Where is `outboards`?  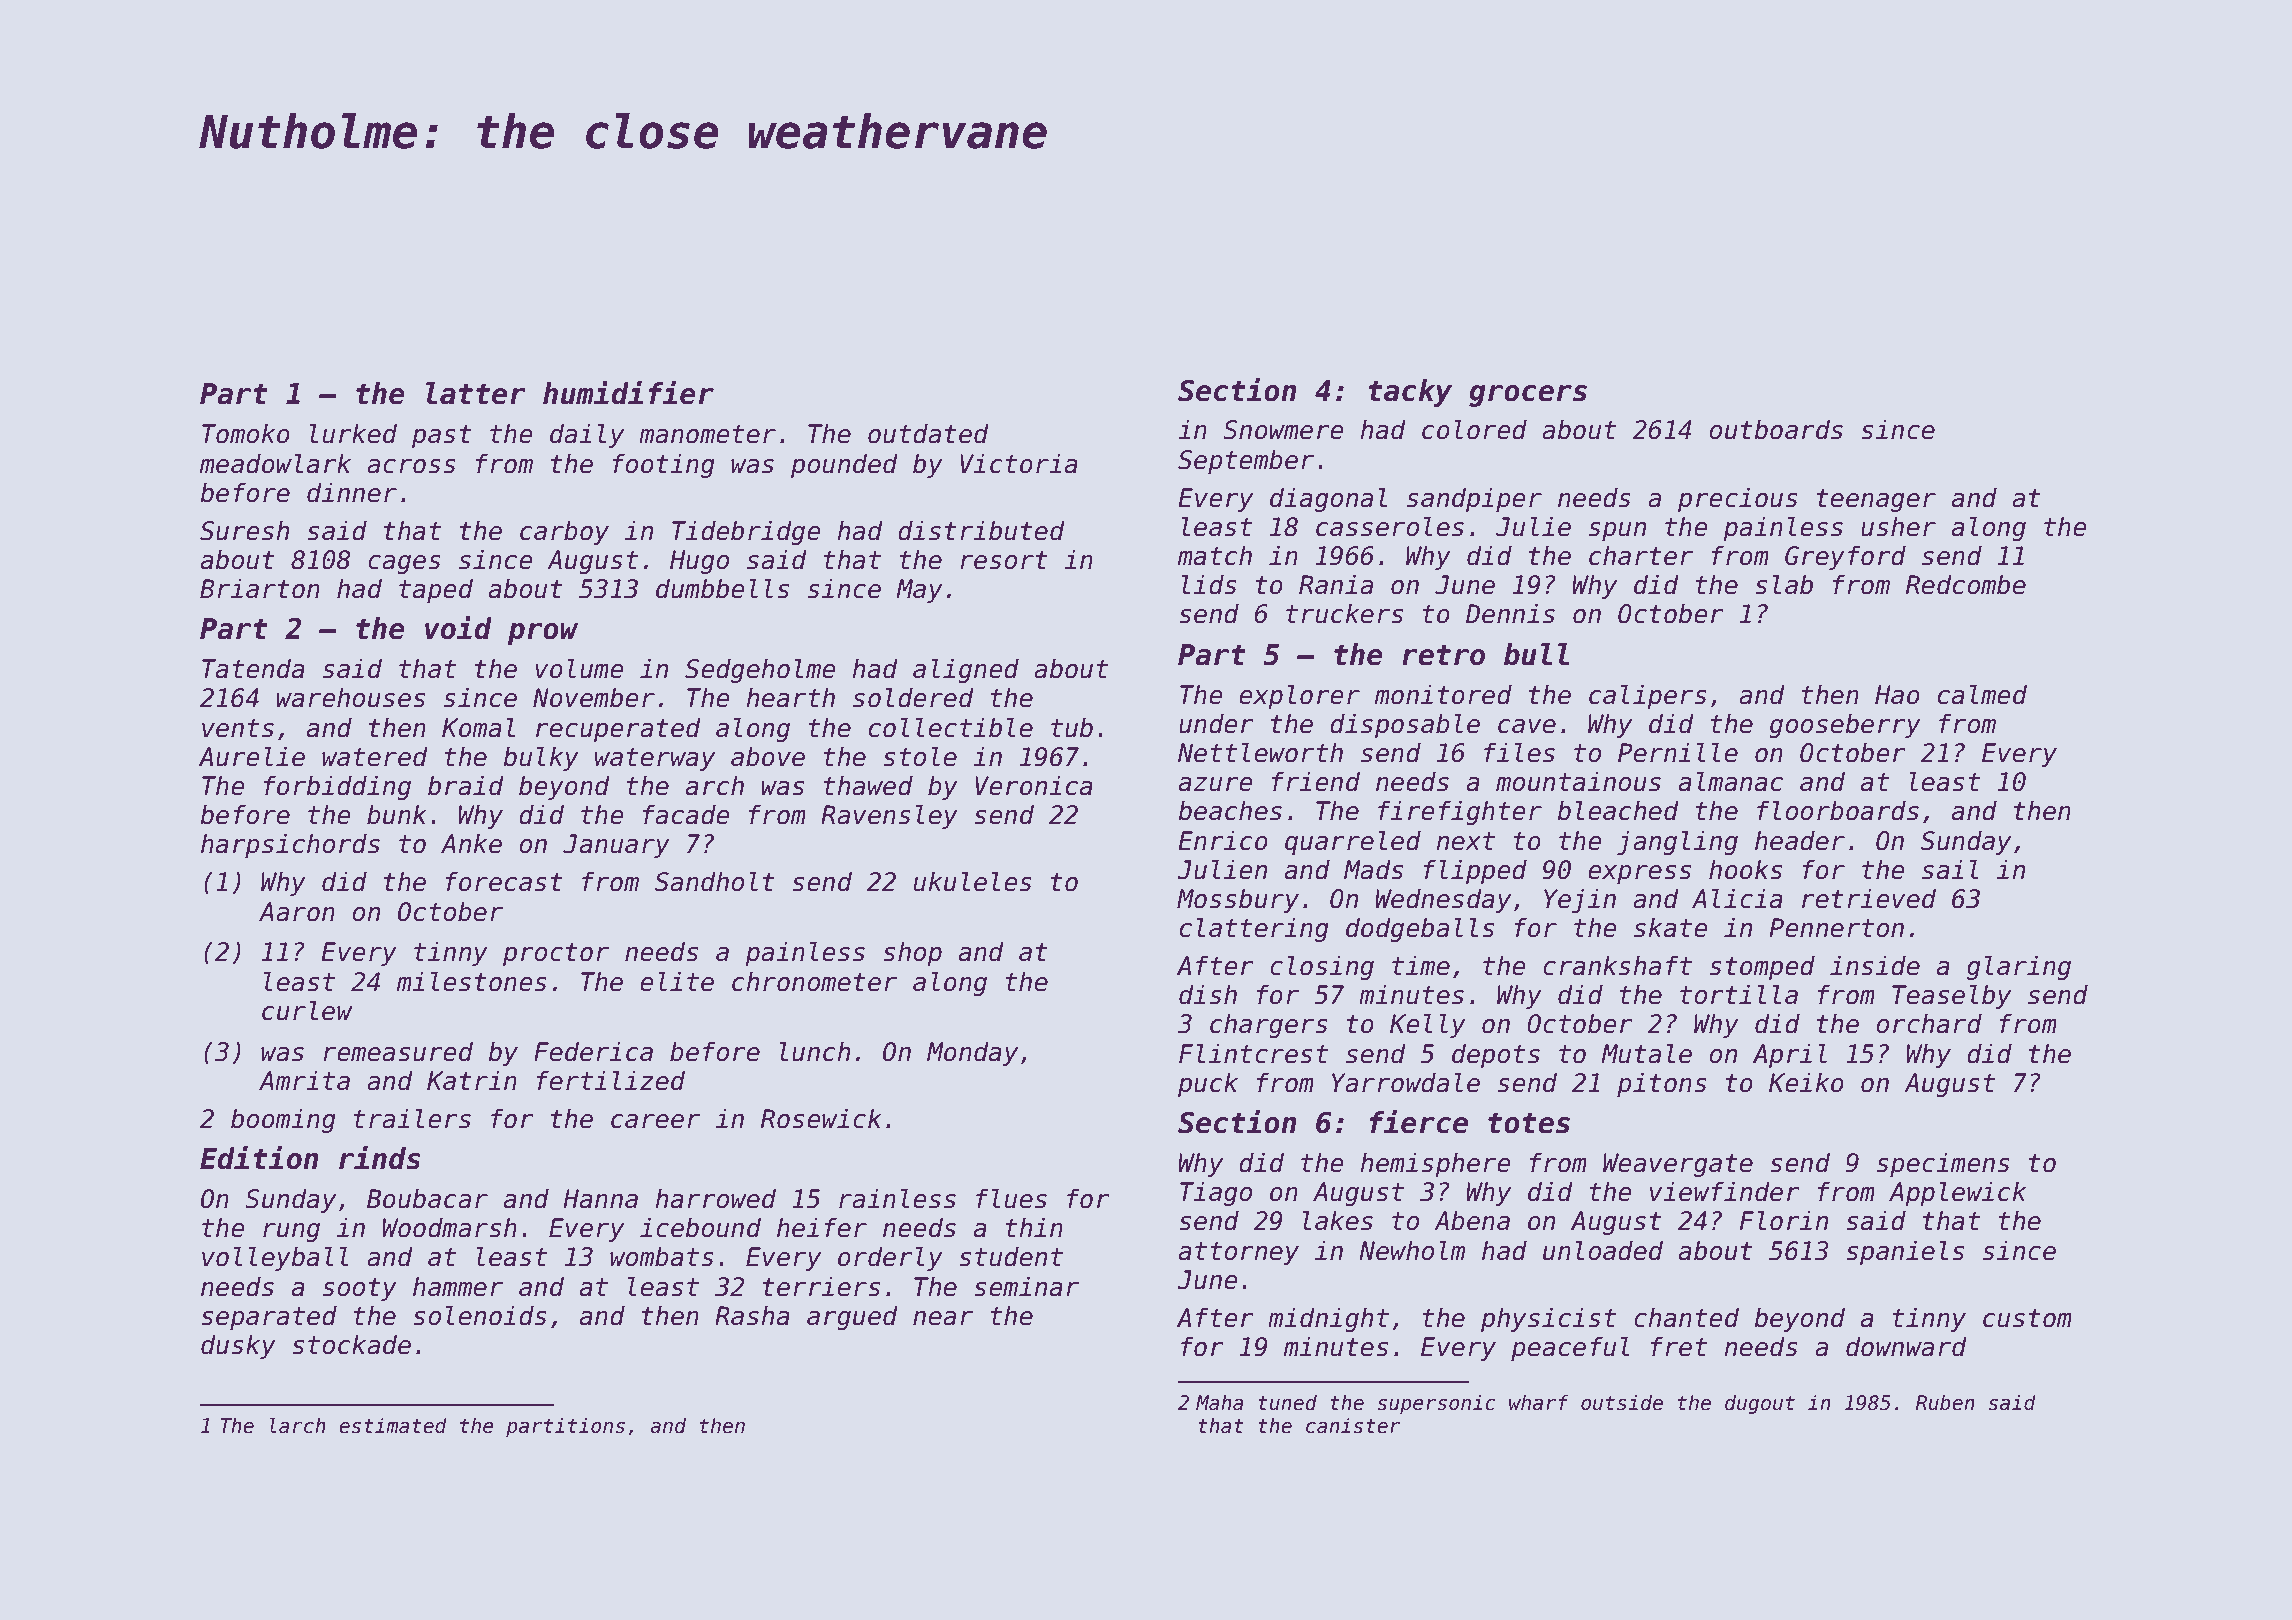
outboards is located at coordinates (1776, 429).
